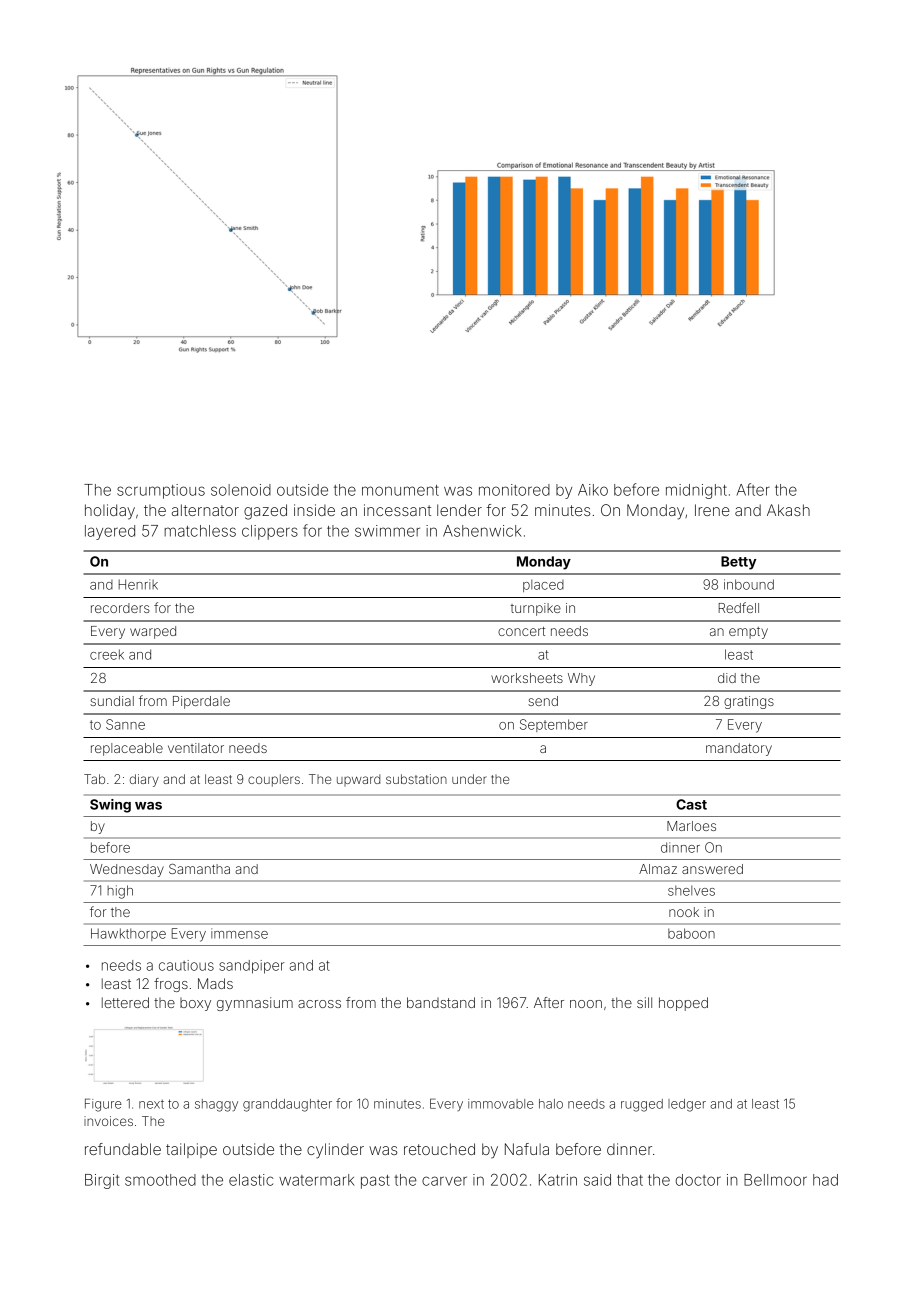 Image resolution: width=924 pixels, height=1308 pixels. What do you see at coordinates (684, 912) in the screenshot?
I see `nook` at bounding box center [684, 912].
